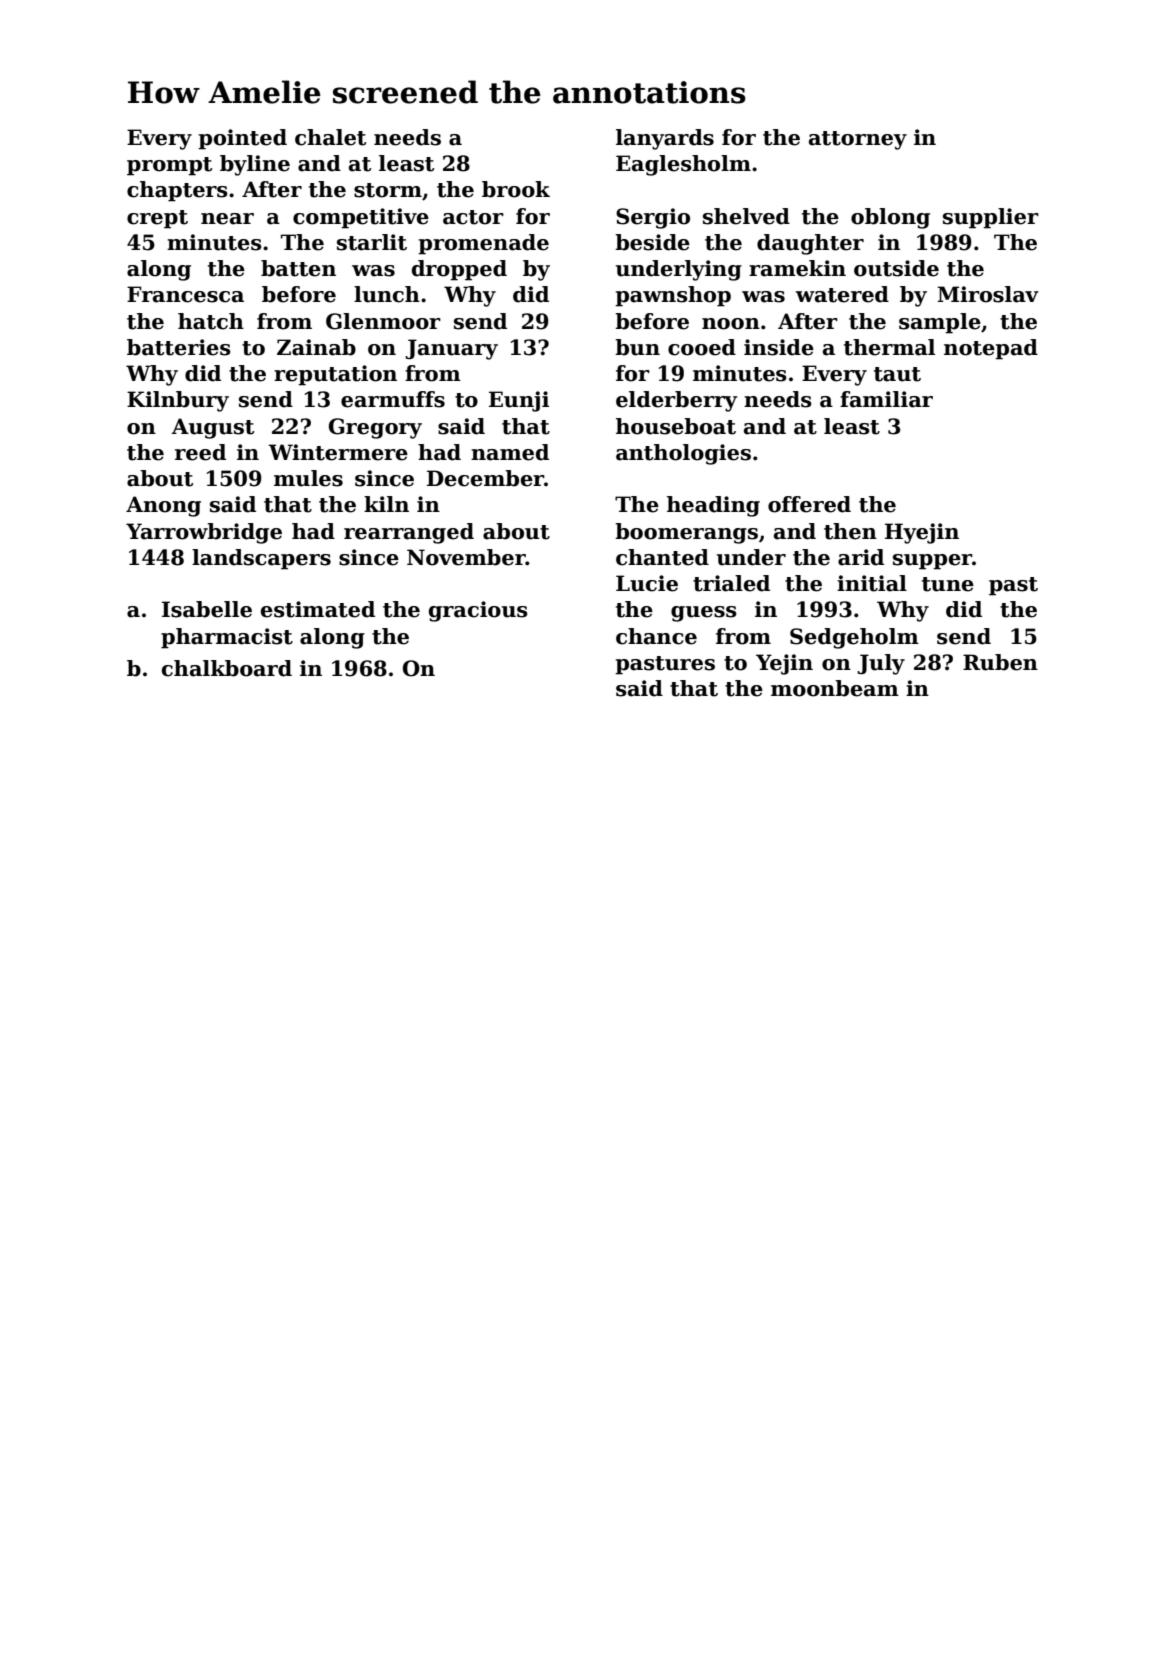 The height and width of the image is (1654, 1165). What do you see at coordinates (858, 140) in the image?
I see `attorney` at bounding box center [858, 140].
